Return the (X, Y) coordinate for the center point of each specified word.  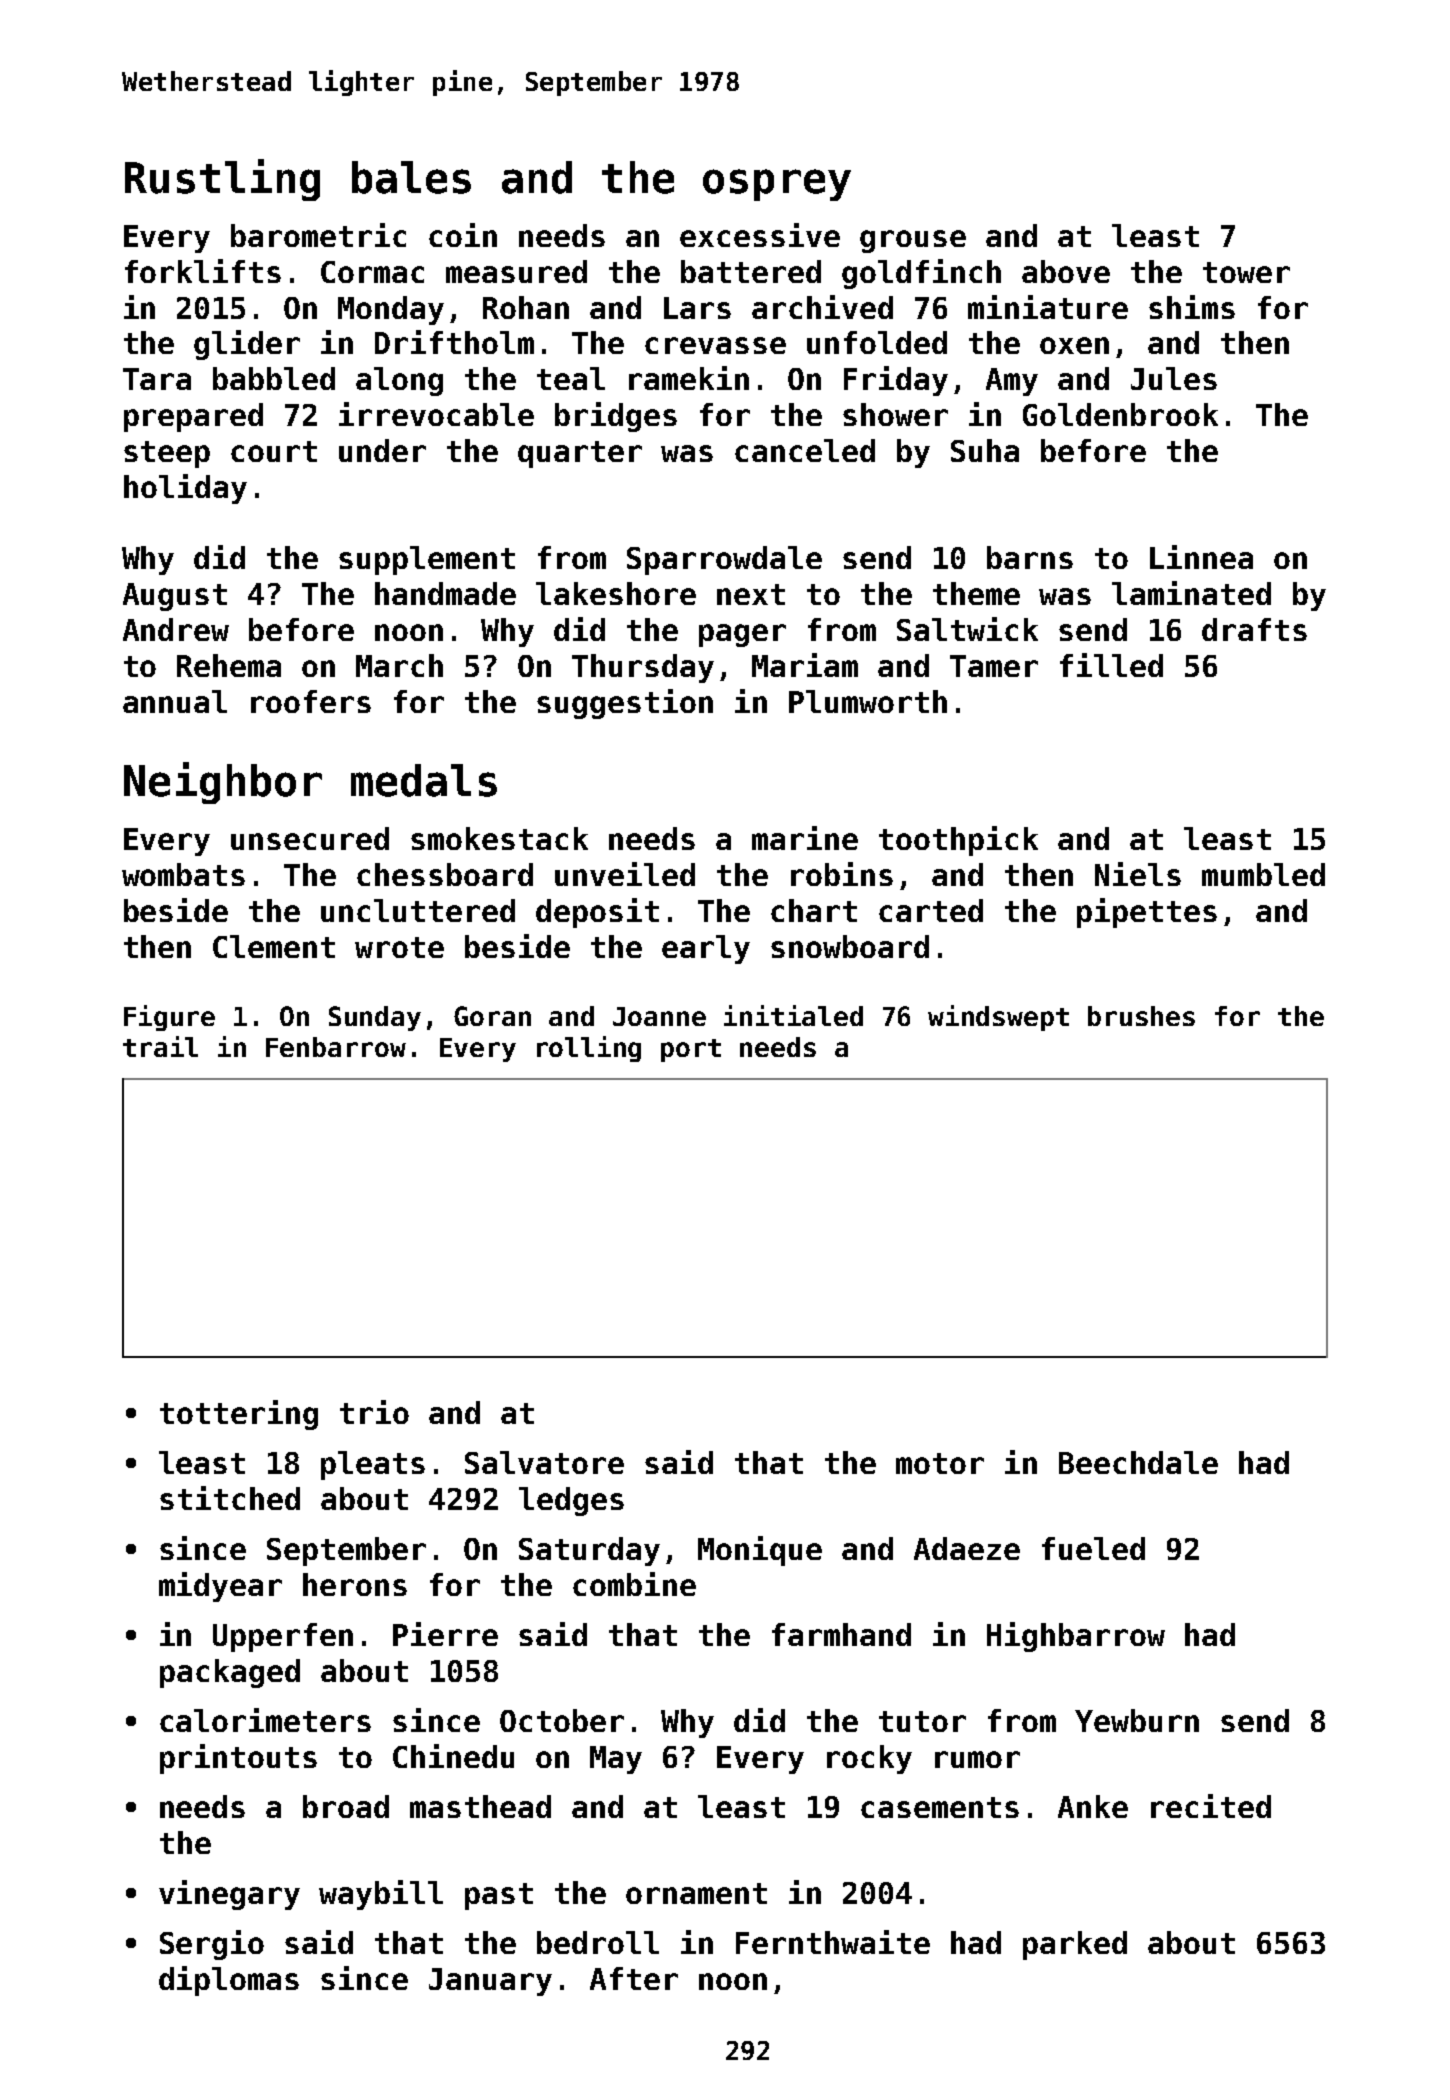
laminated (1191, 593)
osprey (777, 185)
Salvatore (544, 1462)
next (751, 594)
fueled (1093, 1548)
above (1066, 271)
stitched (230, 1498)
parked (1075, 1945)
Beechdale (1138, 1462)
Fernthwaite (833, 1942)
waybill (381, 1895)
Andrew (176, 629)
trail (160, 1046)
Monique (760, 1551)
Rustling (222, 180)
